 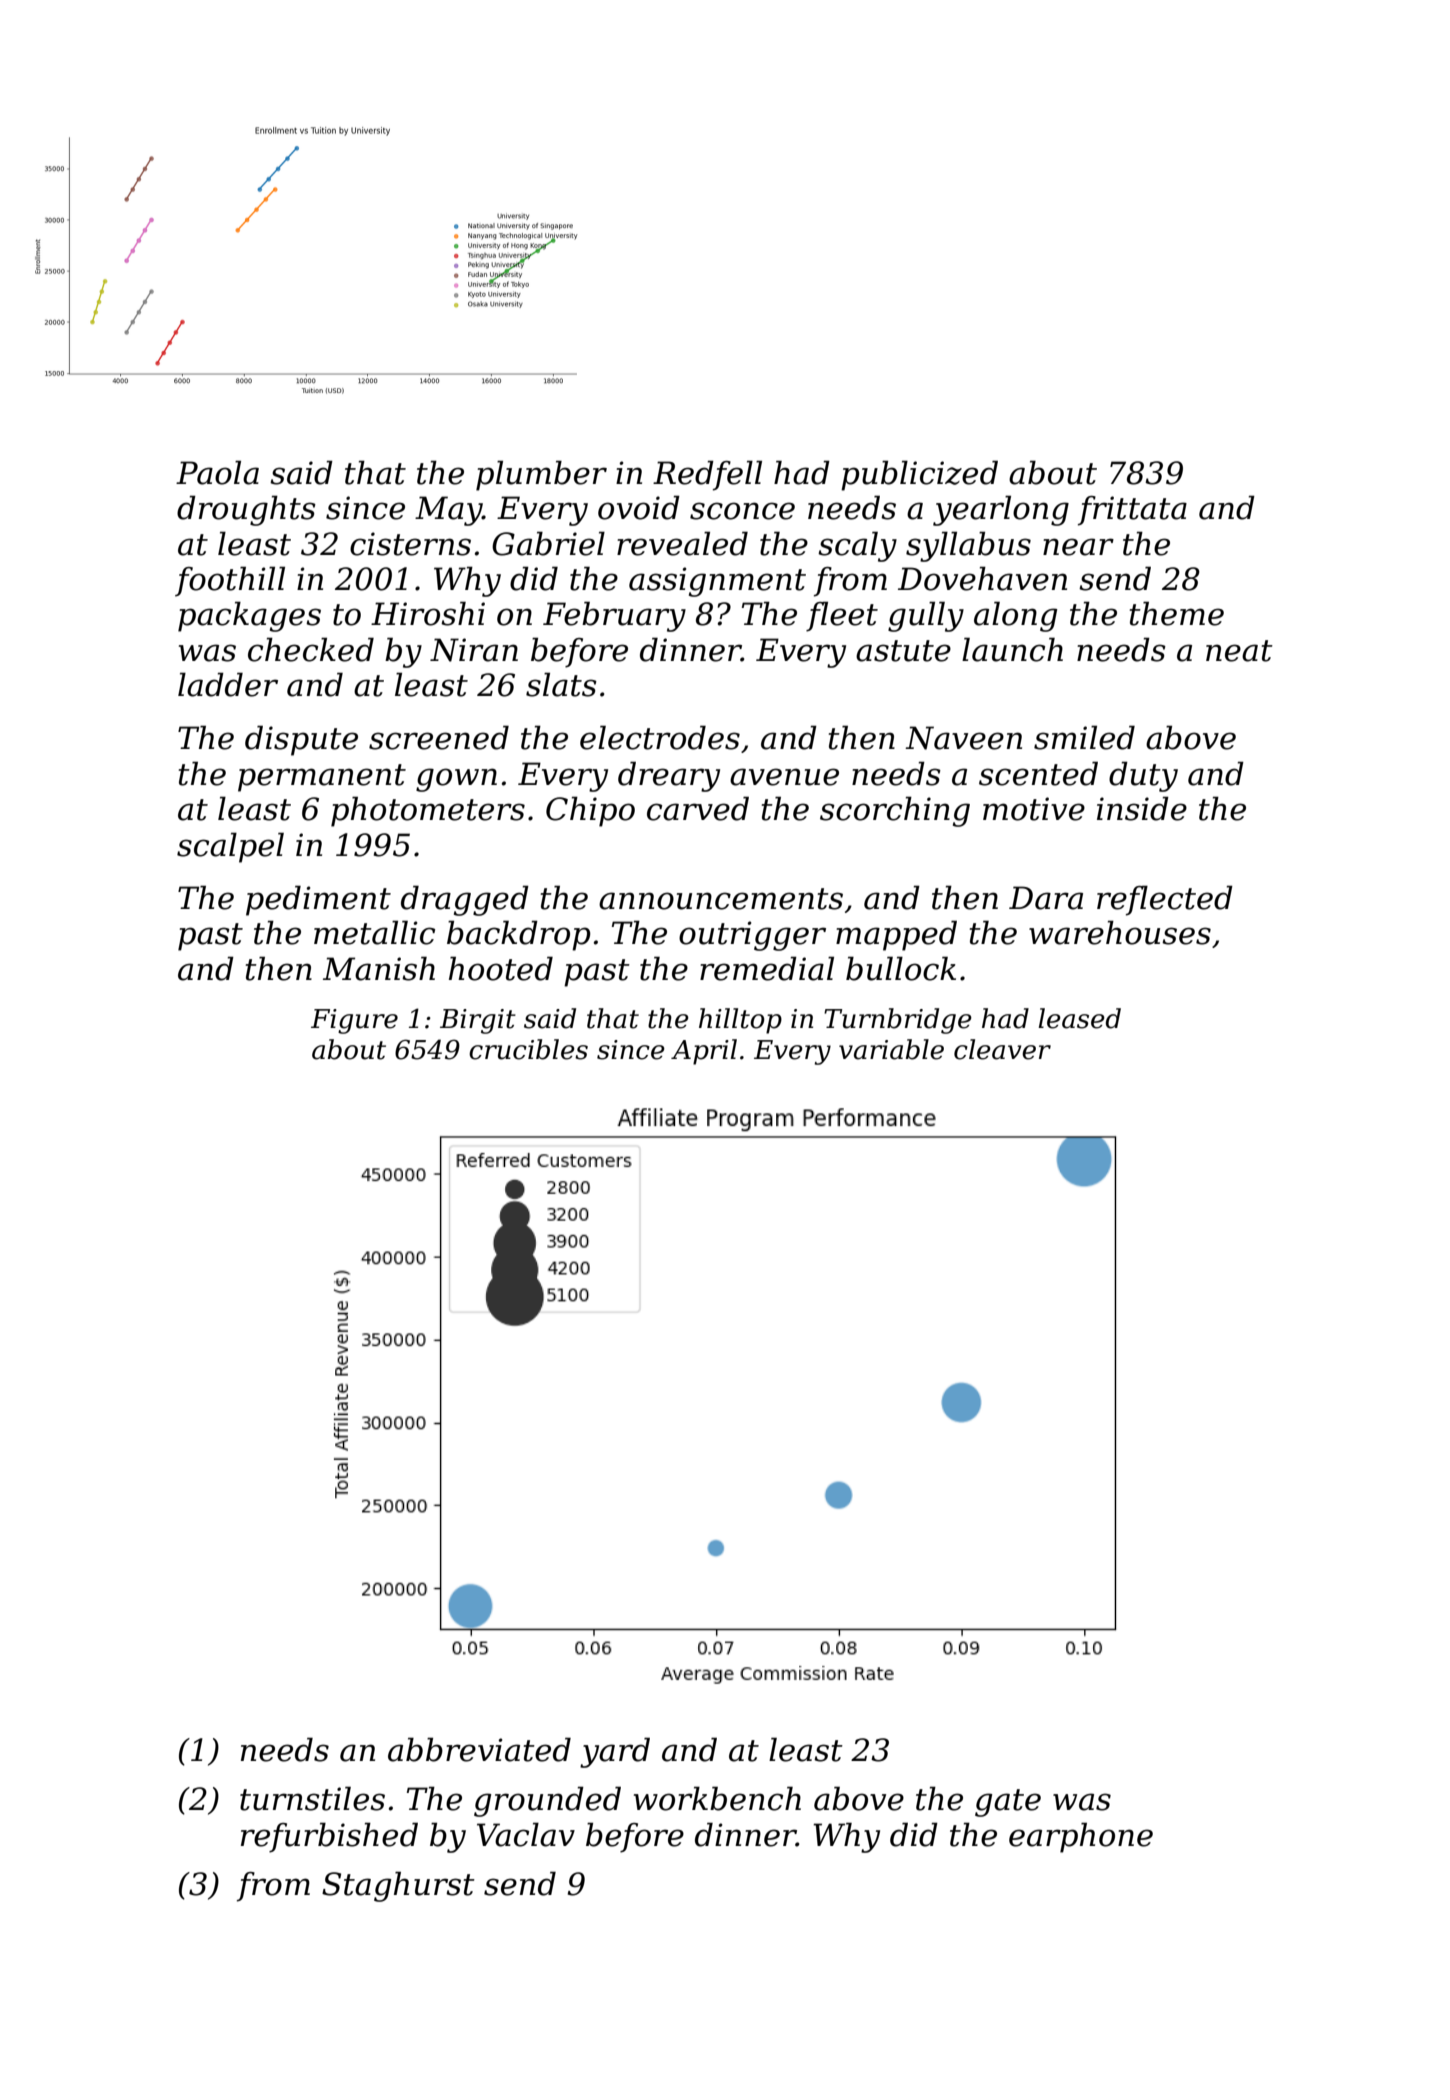 I want to click on publicized, so click(x=919, y=475).
